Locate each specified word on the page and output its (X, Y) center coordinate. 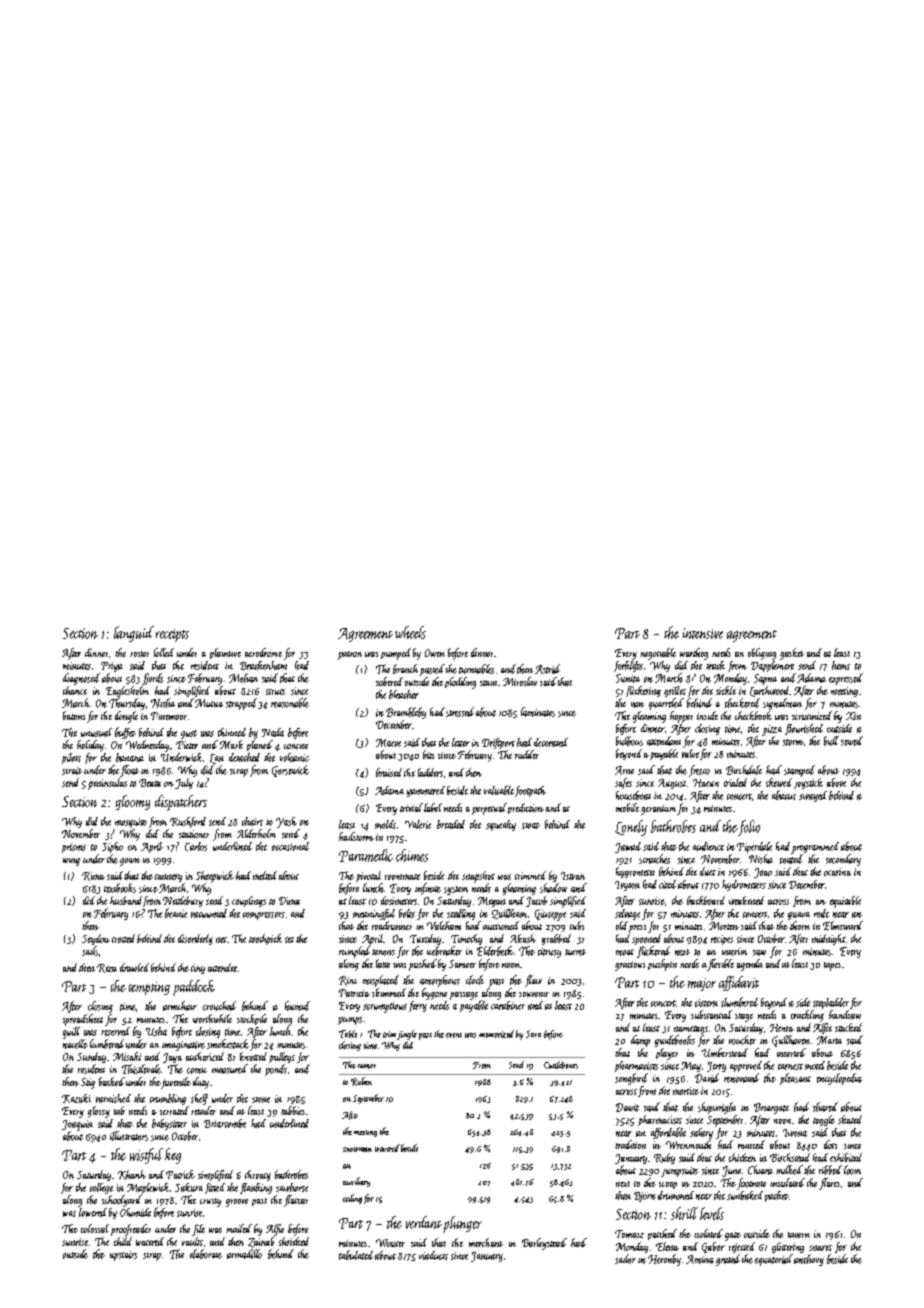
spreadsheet (83, 1020)
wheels (410, 632)
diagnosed (81, 679)
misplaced (381, 981)
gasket (792, 654)
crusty (210, 1202)
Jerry (716, 1067)
